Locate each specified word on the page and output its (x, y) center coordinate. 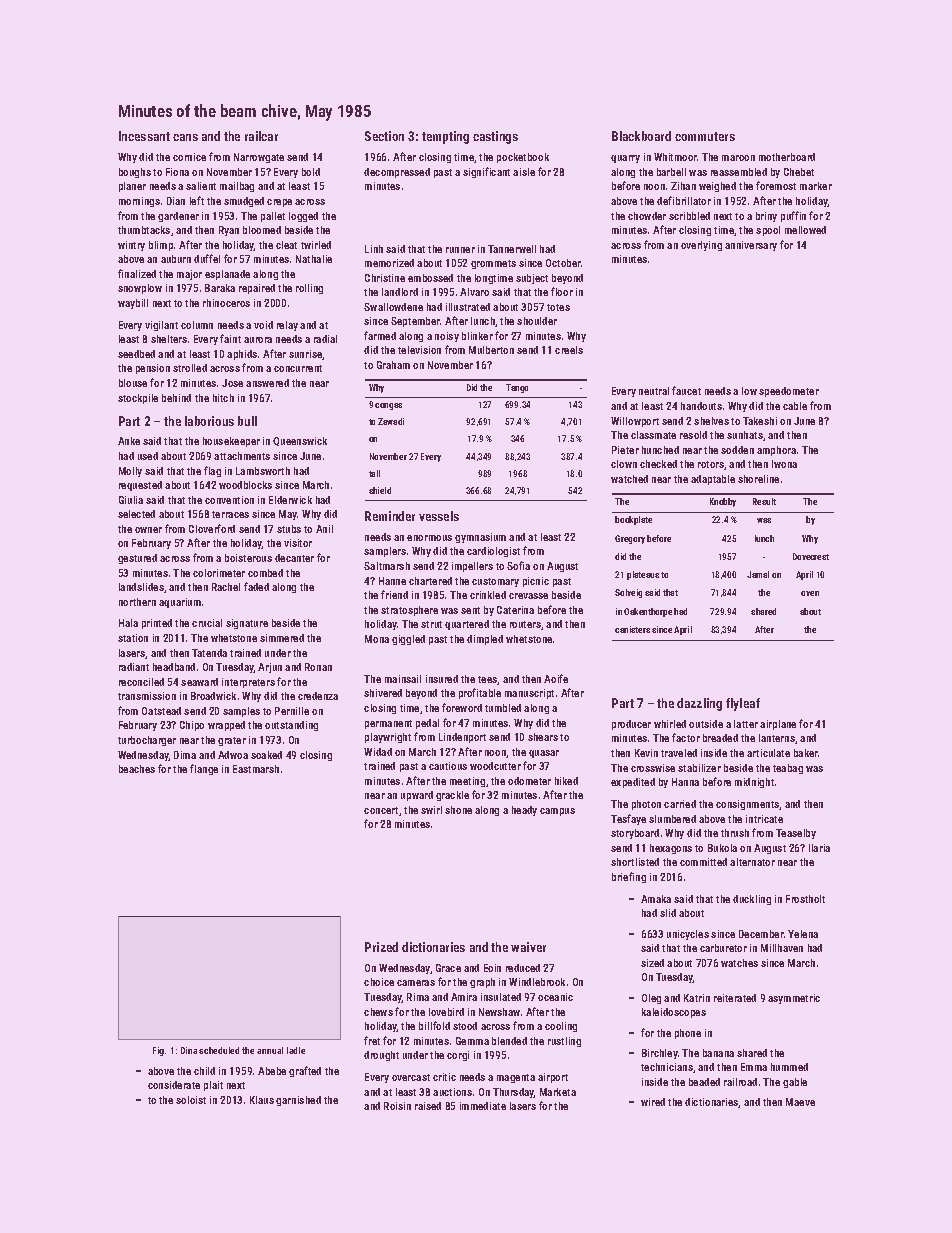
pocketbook (523, 158)
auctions (452, 1092)
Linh (374, 249)
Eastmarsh (256, 769)
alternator (752, 862)
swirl (431, 810)
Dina (189, 1050)
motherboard (787, 157)
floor (562, 291)
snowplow (140, 289)
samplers (385, 552)
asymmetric (794, 999)
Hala (128, 623)
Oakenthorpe (648, 612)
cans (185, 137)
